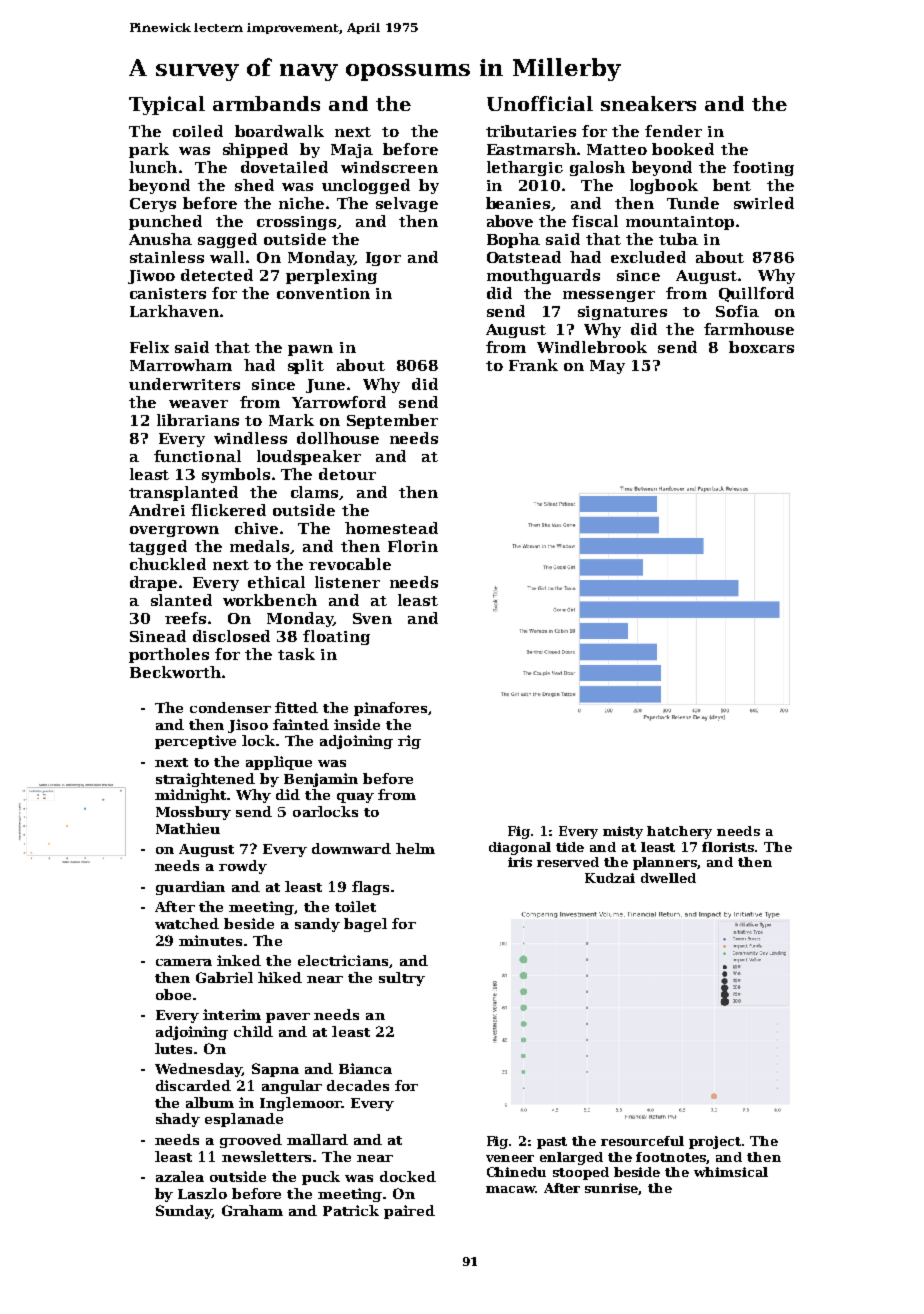 The width and height of the screenshot is (924, 1314). What do you see at coordinates (413, 546) in the screenshot?
I see `Florin` at bounding box center [413, 546].
